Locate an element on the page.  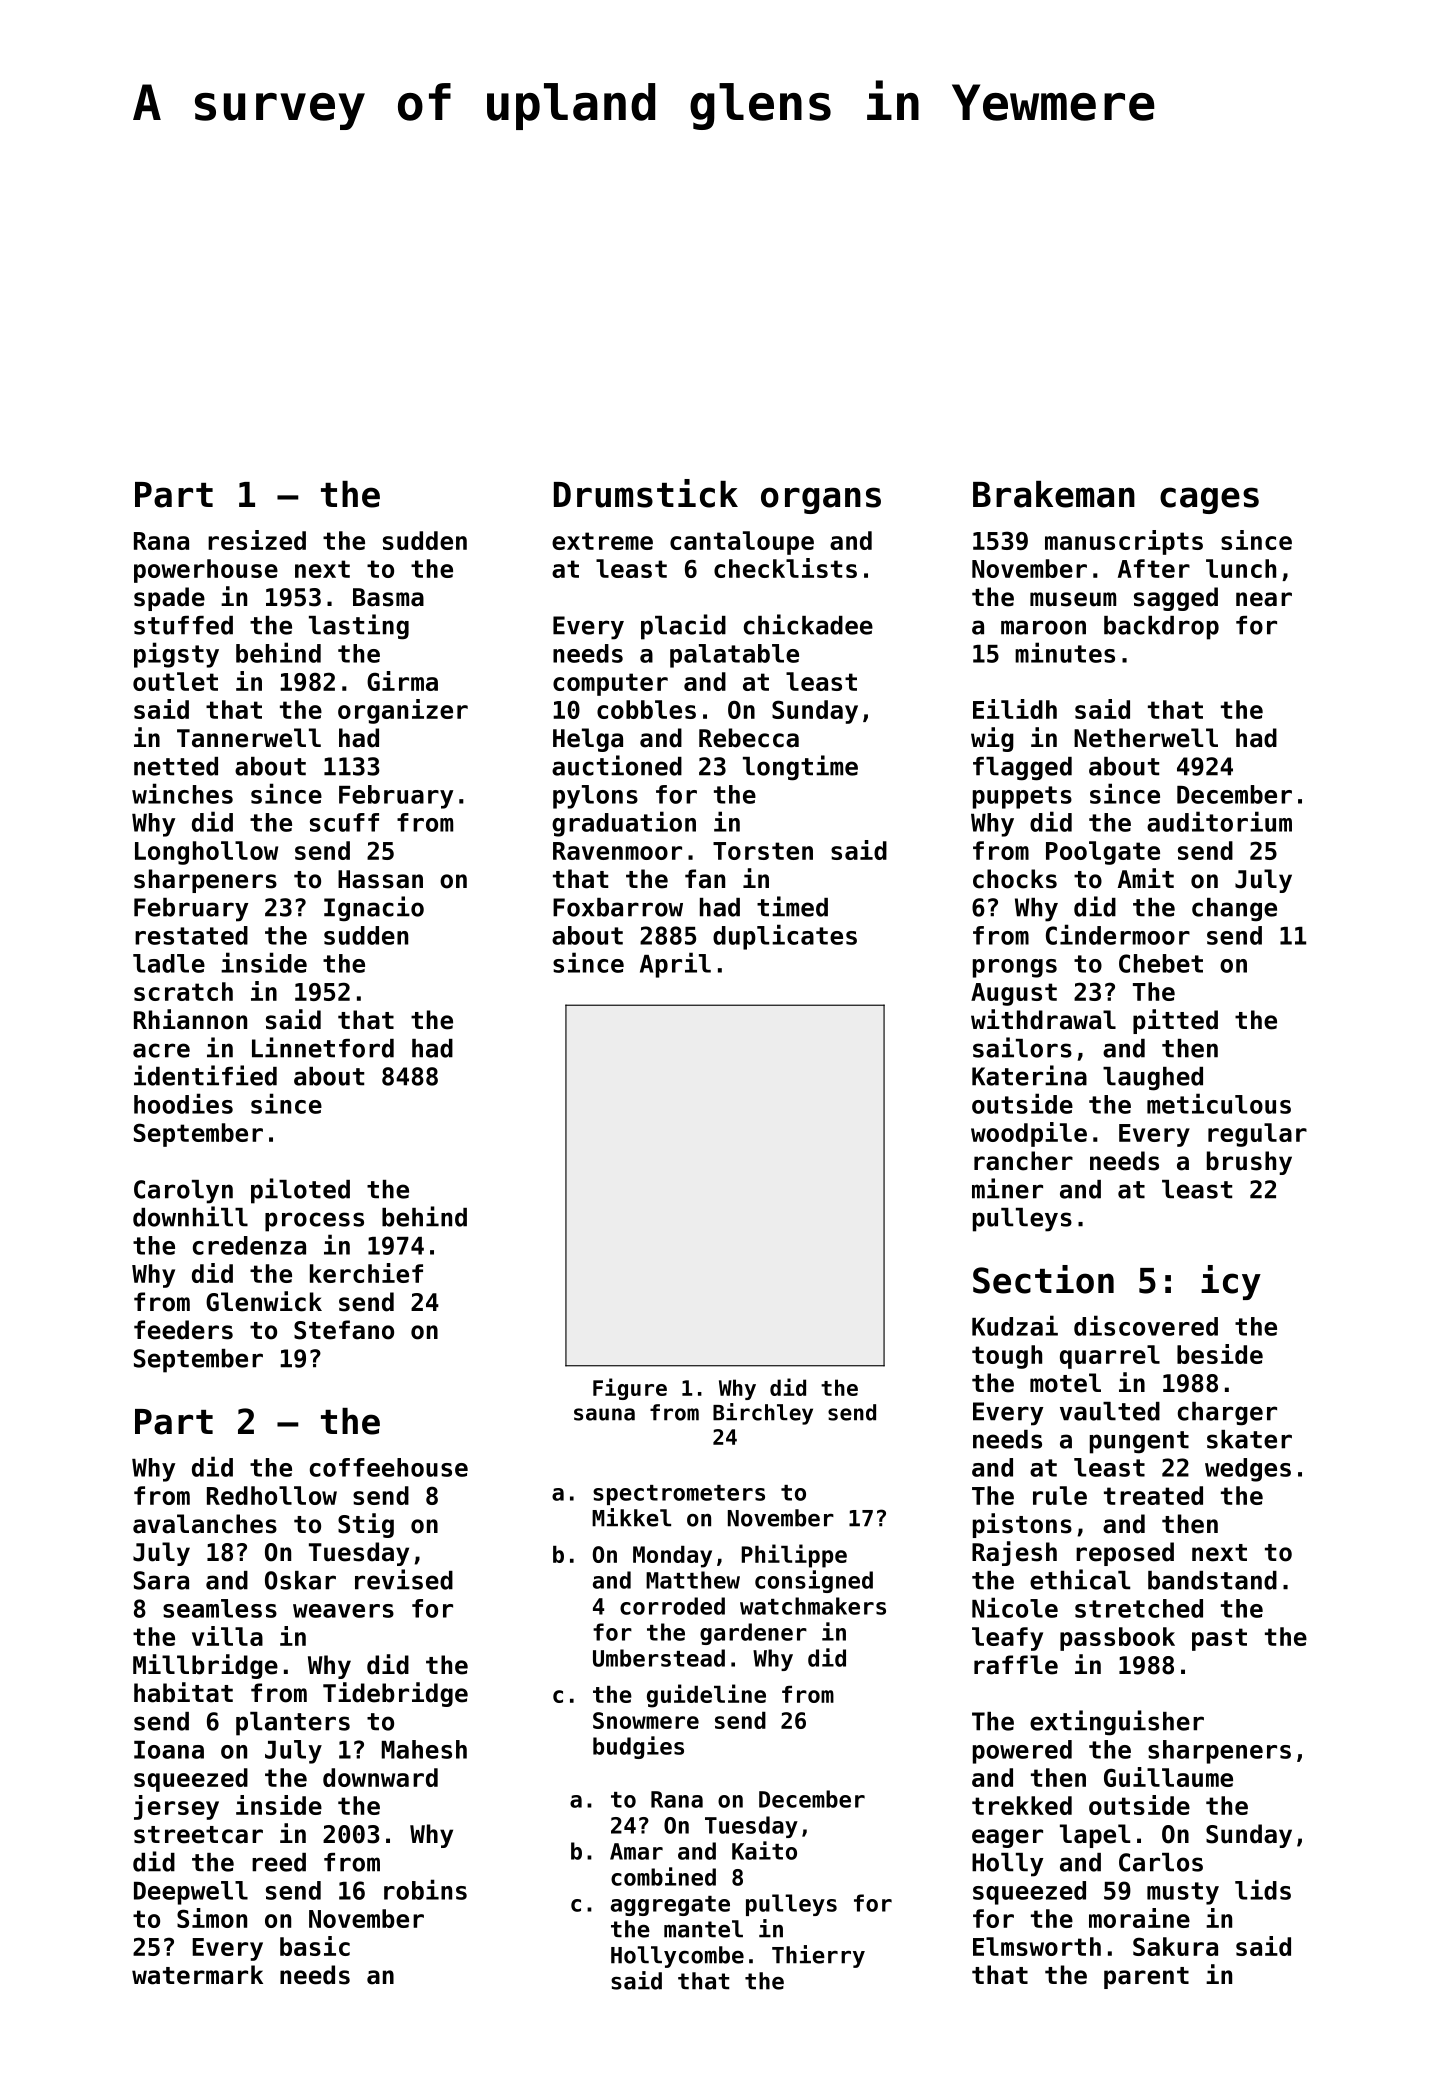
Umberstead is located at coordinates (659, 1658).
